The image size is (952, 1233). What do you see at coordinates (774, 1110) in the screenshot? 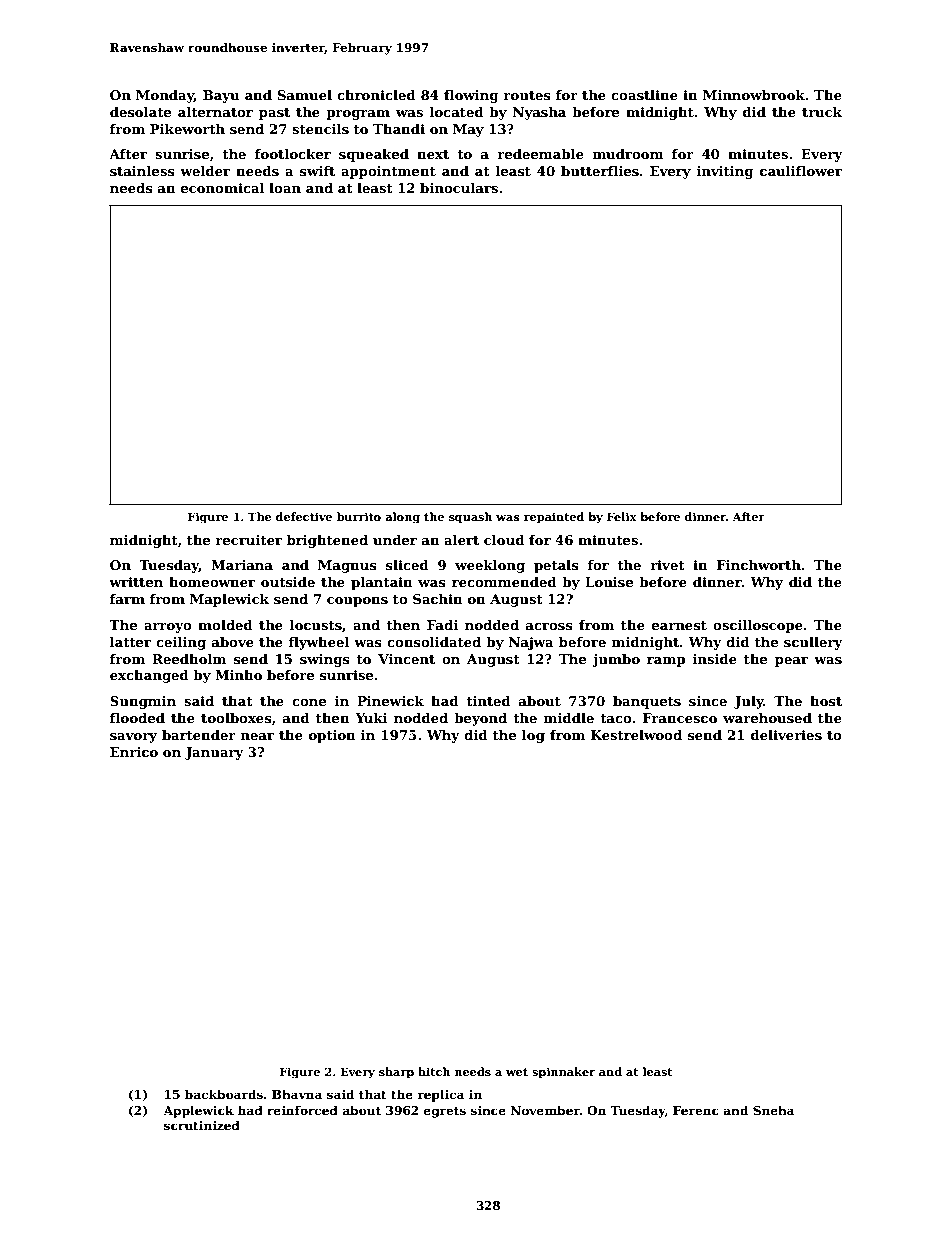
I see `Sneha` at bounding box center [774, 1110].
